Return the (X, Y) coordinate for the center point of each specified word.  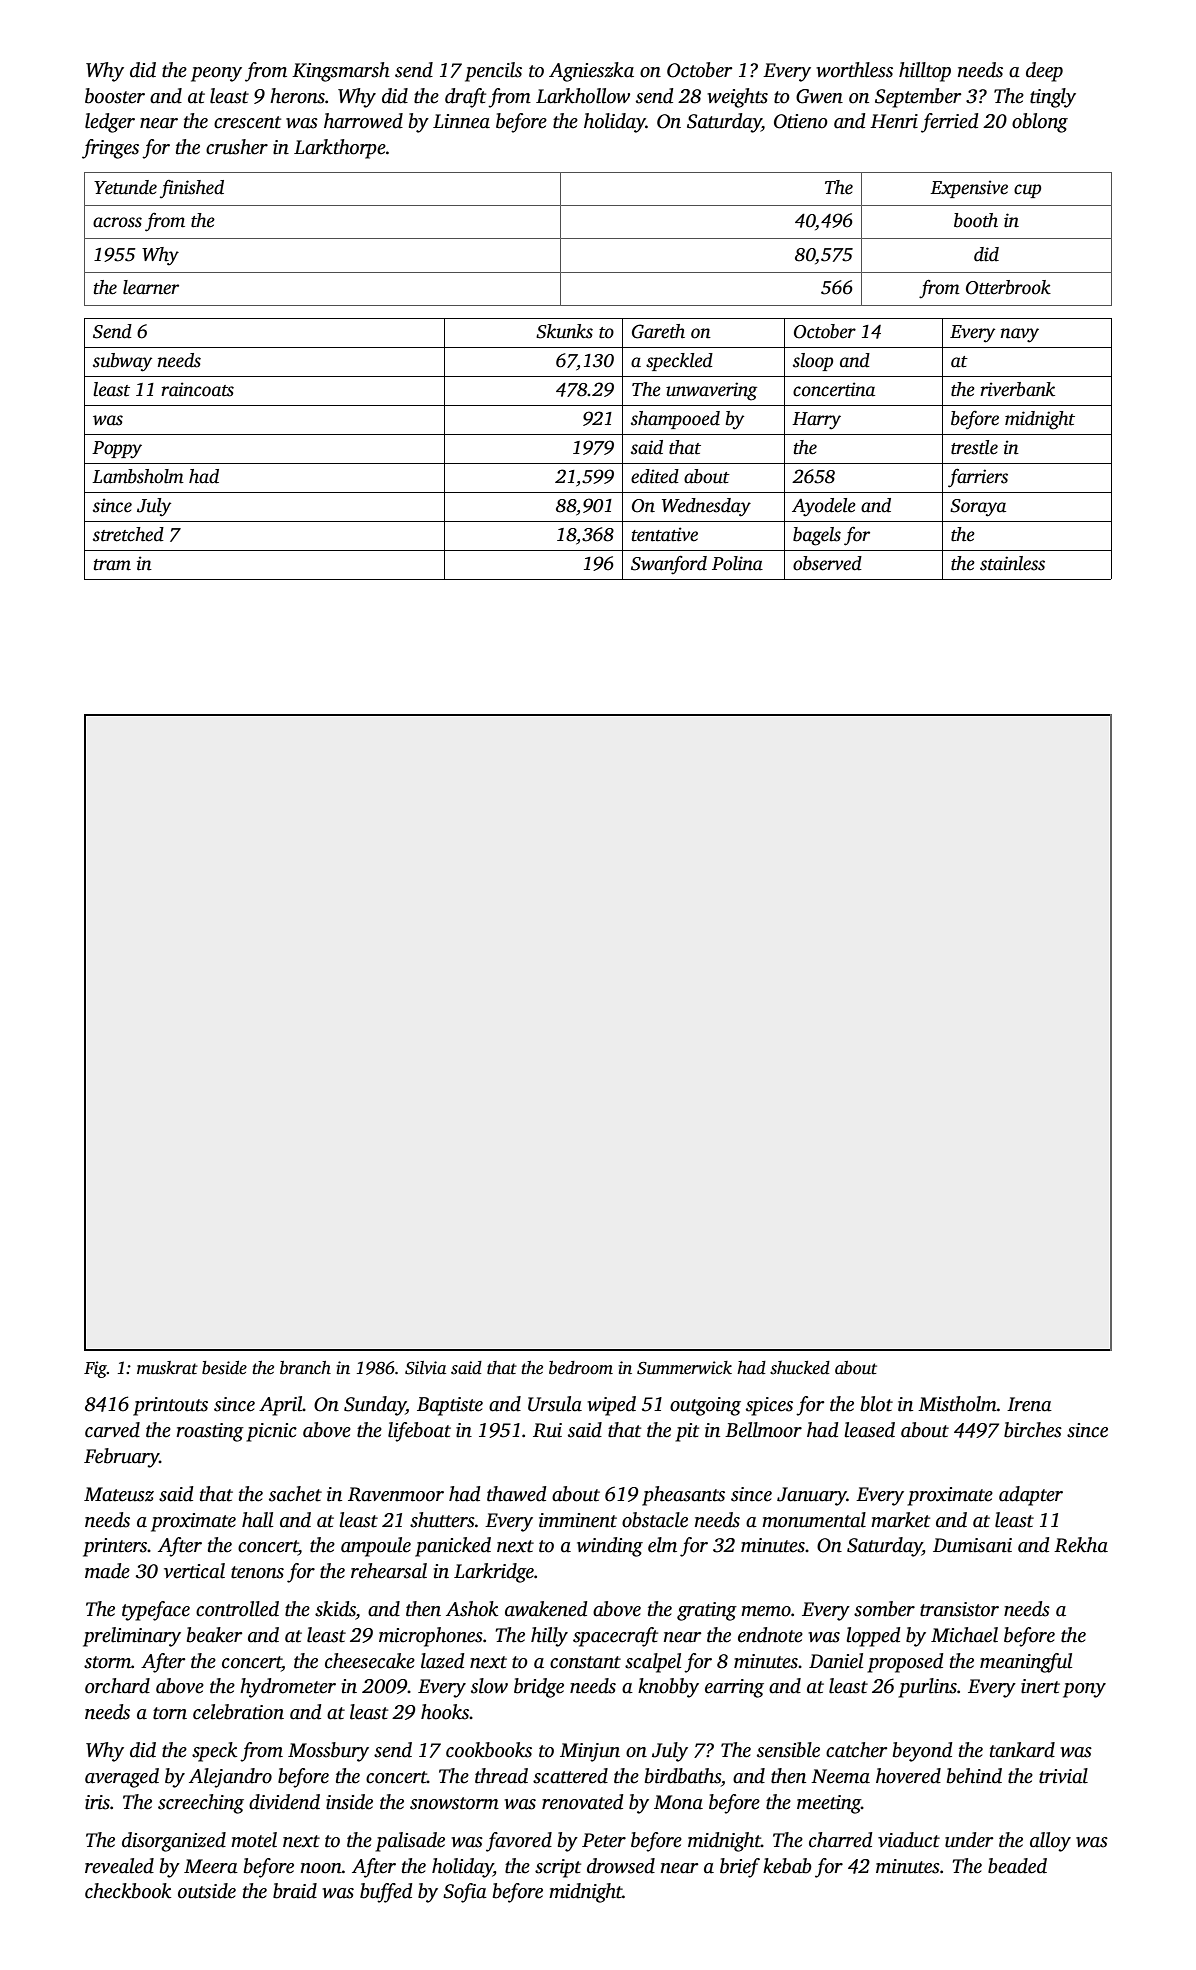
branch (305, 1368)
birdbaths (683, 1776)
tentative (665, 534)
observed (827, 563)
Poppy (117, 450)
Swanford (669, 565)
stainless (1012, 563)
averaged (122, 1778)
